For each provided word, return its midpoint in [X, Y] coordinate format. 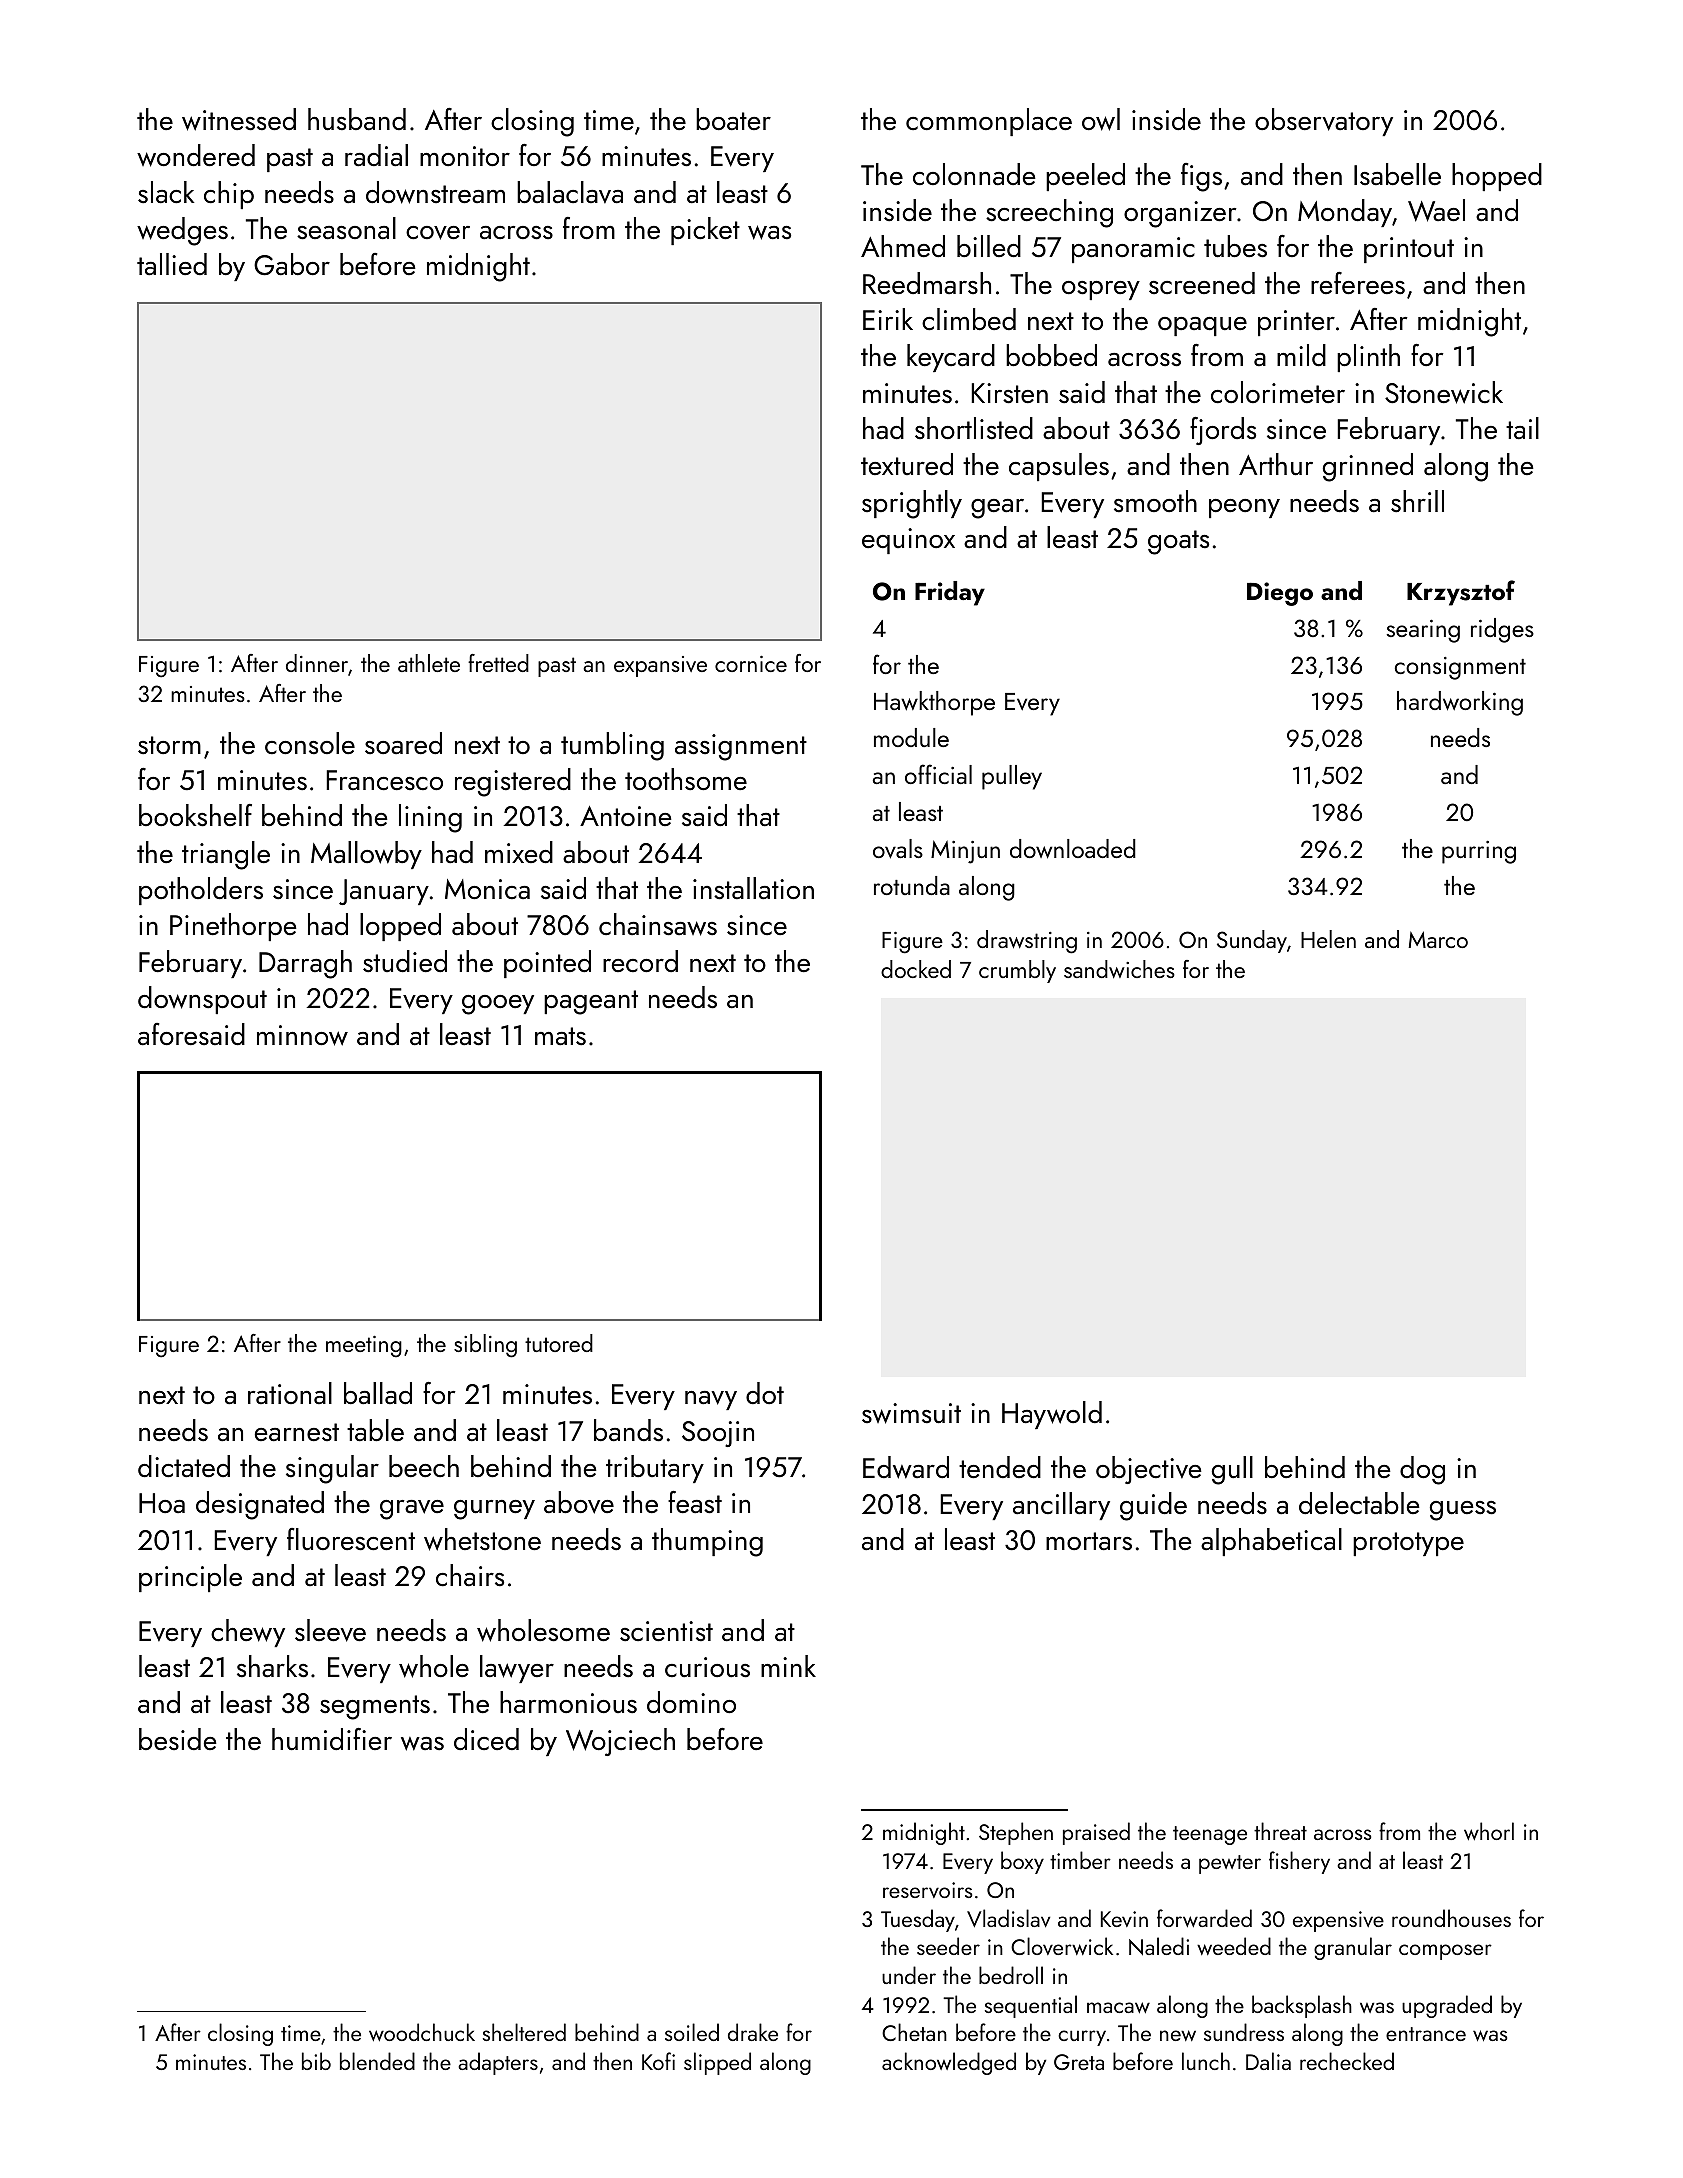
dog [1422, 1470]
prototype [1408, 1544]
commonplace [989, 122]
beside [178, 1739]
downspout [202, 1000]
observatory [1324, 122]
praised [1096, 1833]
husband [357, 119]
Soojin [718, 1434]
